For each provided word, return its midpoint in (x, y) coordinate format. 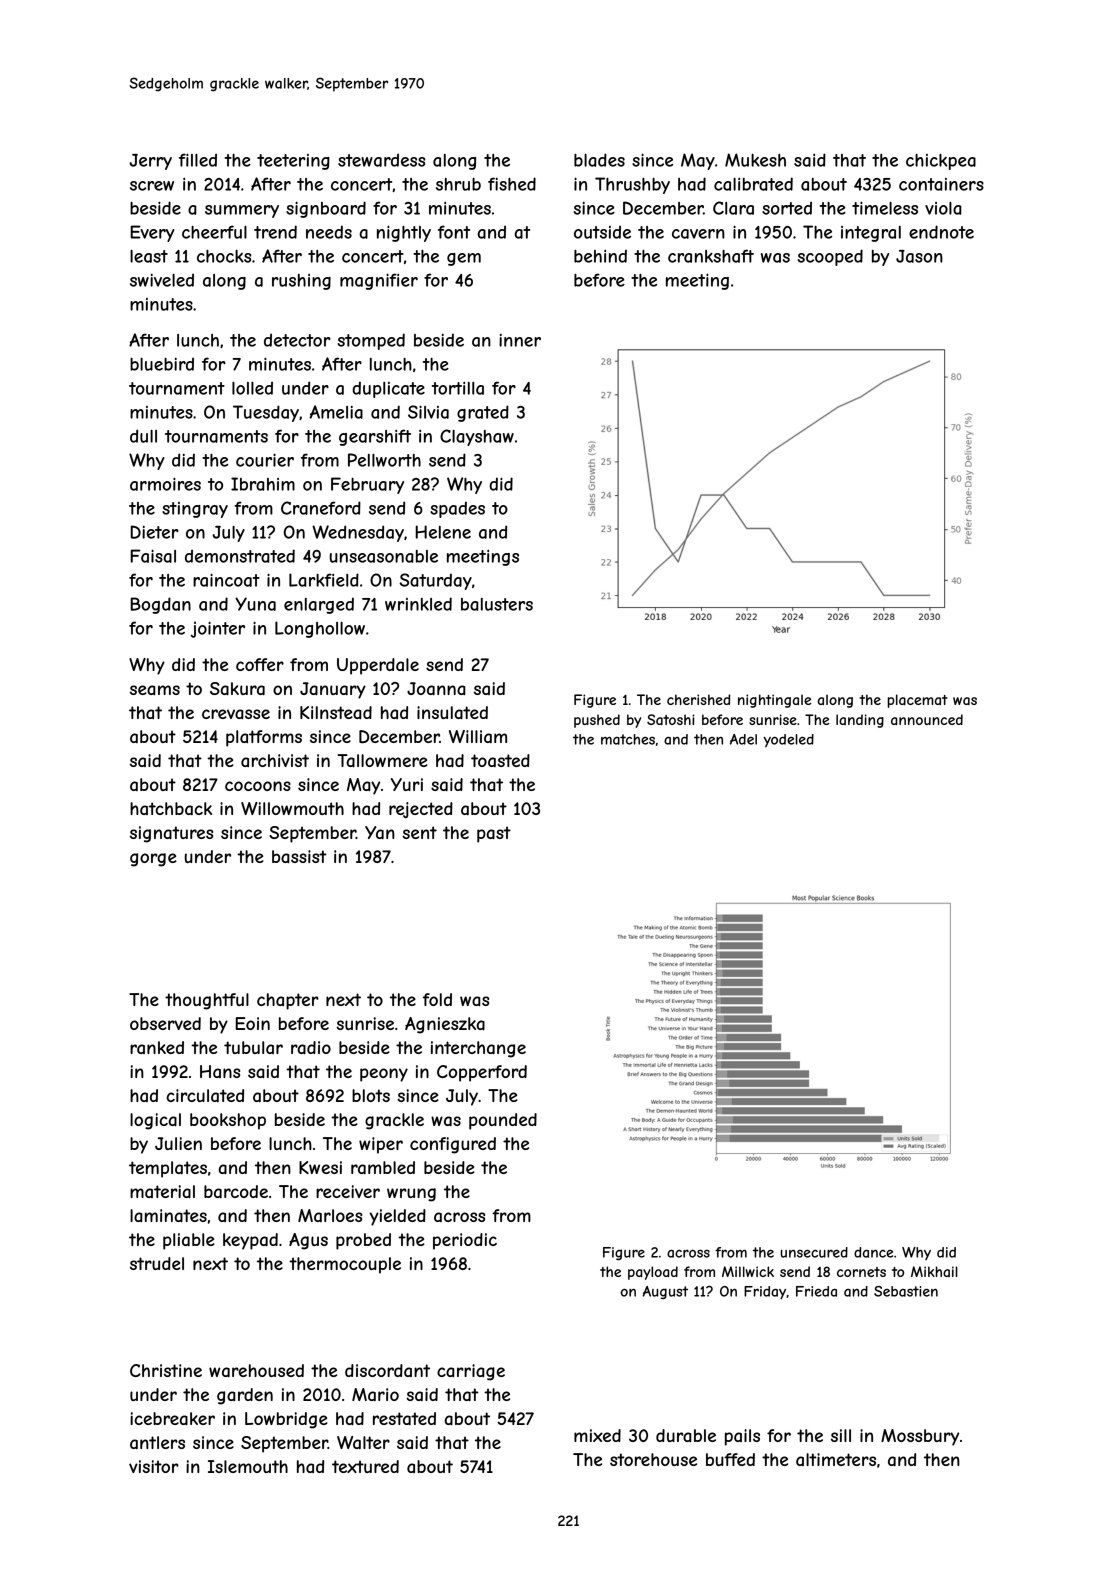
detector (297, 340)
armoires (165, 484)
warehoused (256, 1371)
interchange (478, 1049)
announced (927, 719)
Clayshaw (477, 437)
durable (686, 1435)
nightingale (775, 701)
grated (483, 413)
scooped (830, 257)
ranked (157, 1047)
